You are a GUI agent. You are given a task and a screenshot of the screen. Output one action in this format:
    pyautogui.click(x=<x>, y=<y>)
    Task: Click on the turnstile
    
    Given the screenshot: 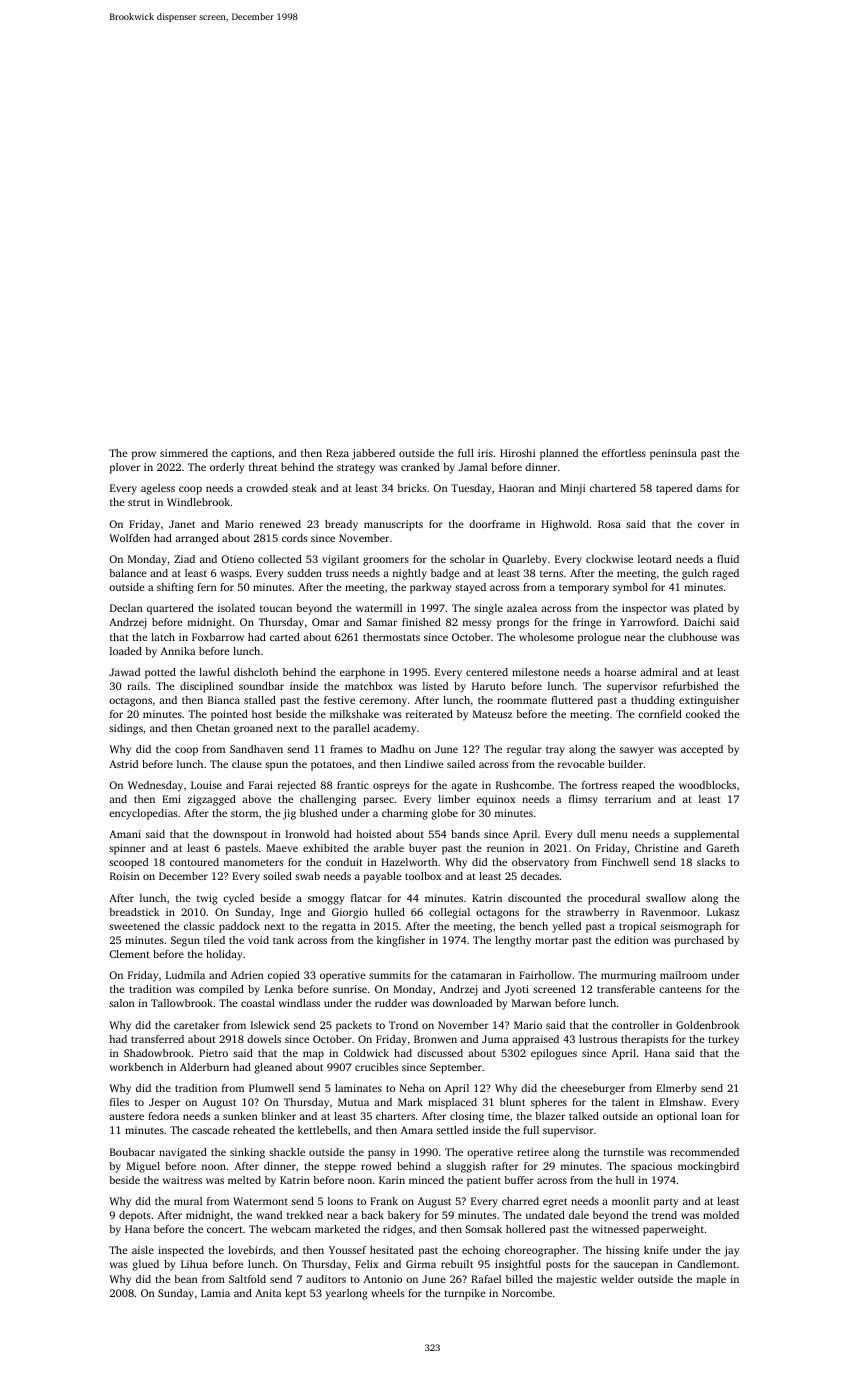 What is the action you would take?
    pyautogui.click(x=624, y=1152)
